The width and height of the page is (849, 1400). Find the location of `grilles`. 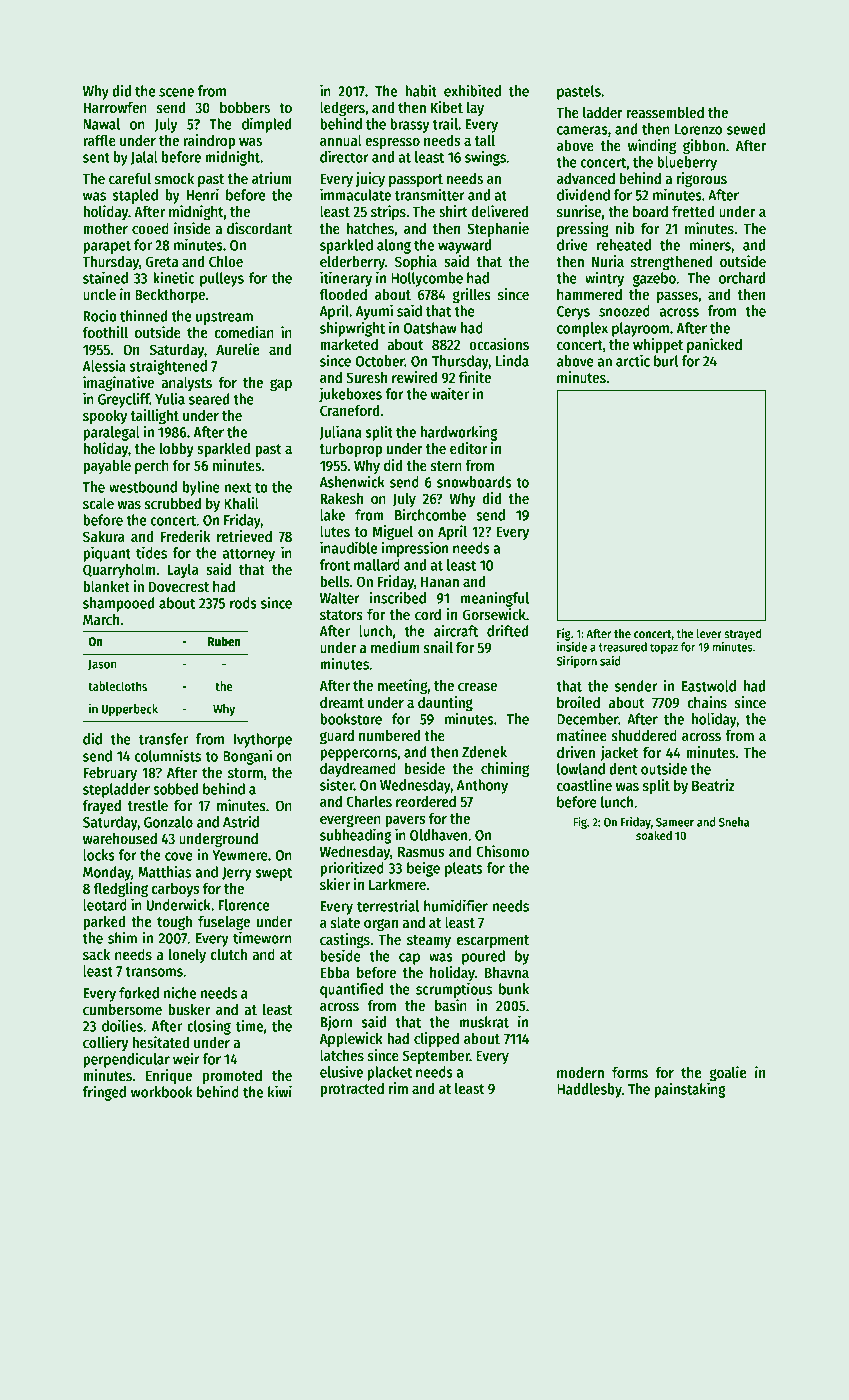

grilles is located at coordinates (471, 296).
